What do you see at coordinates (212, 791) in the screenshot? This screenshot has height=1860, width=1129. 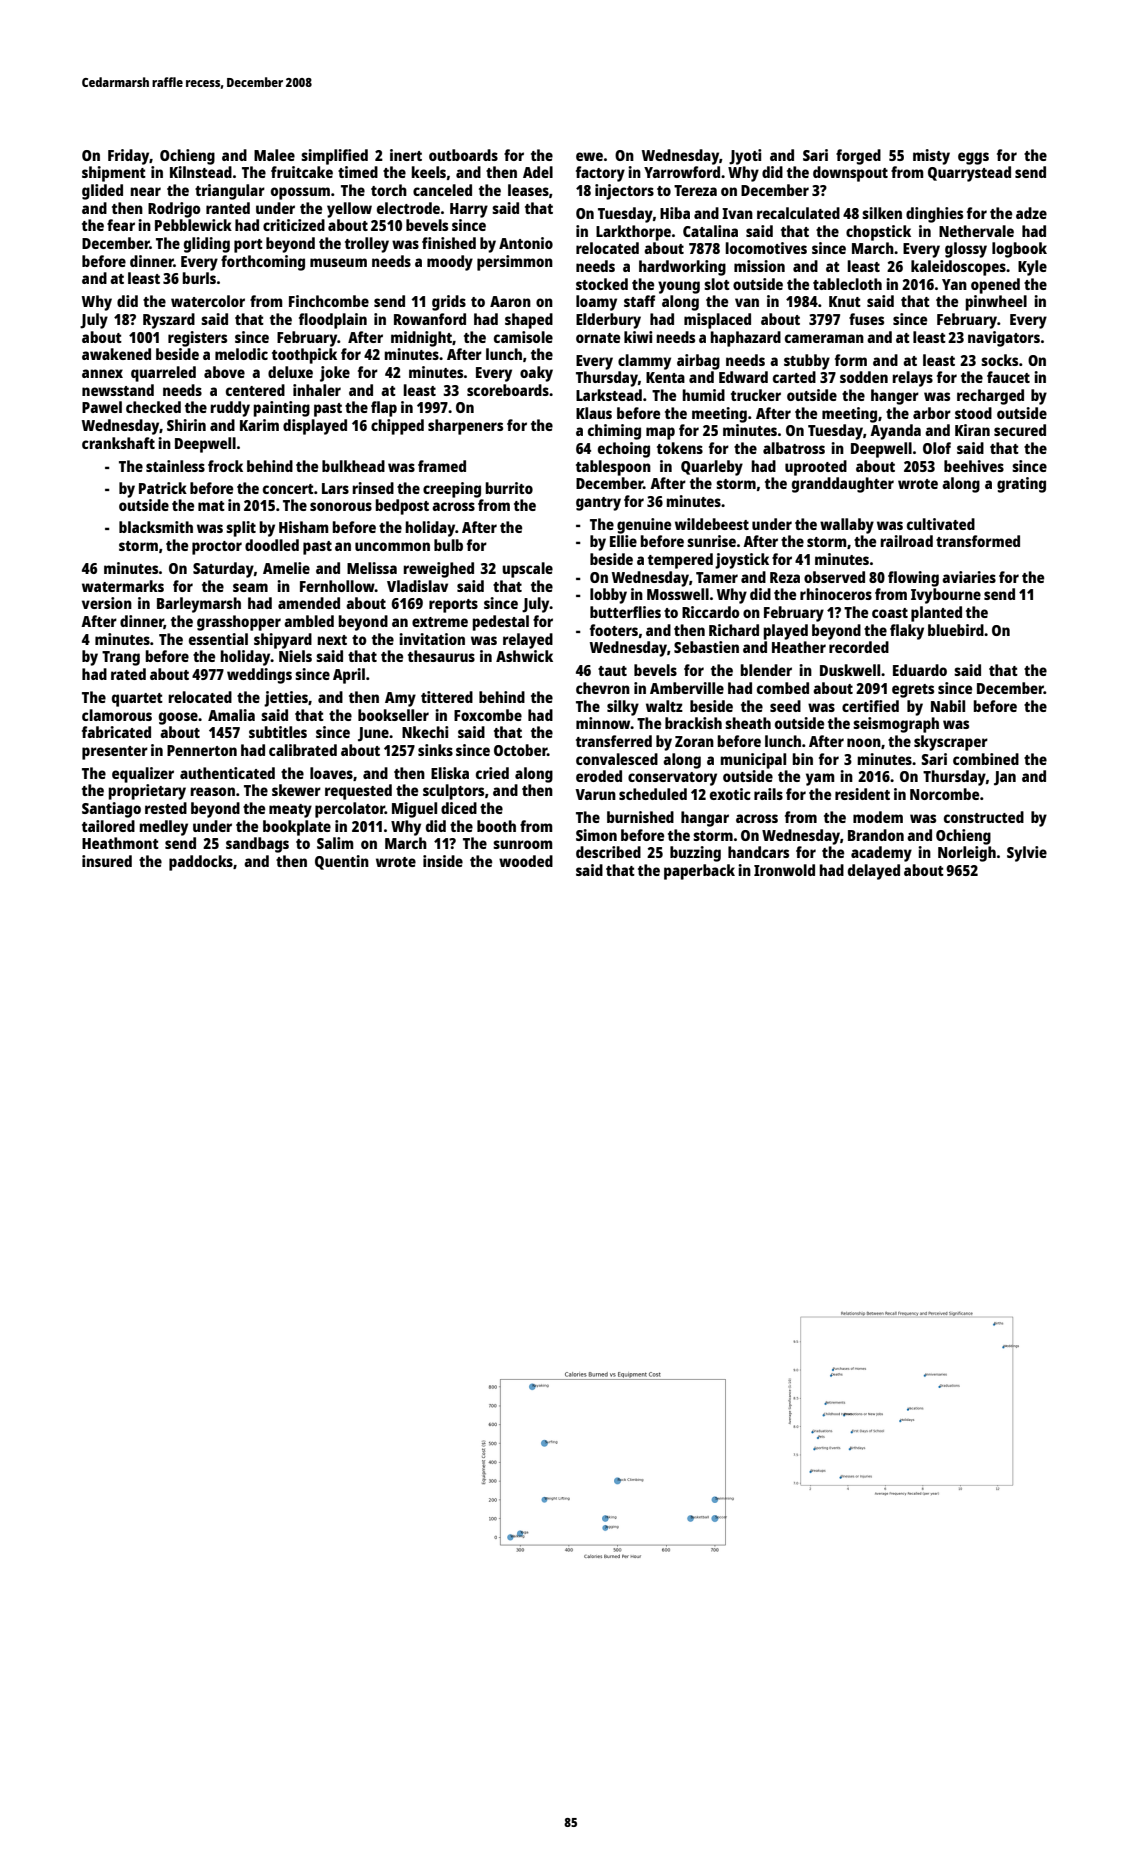 I see `reason` at bounding box center [212, 791].
